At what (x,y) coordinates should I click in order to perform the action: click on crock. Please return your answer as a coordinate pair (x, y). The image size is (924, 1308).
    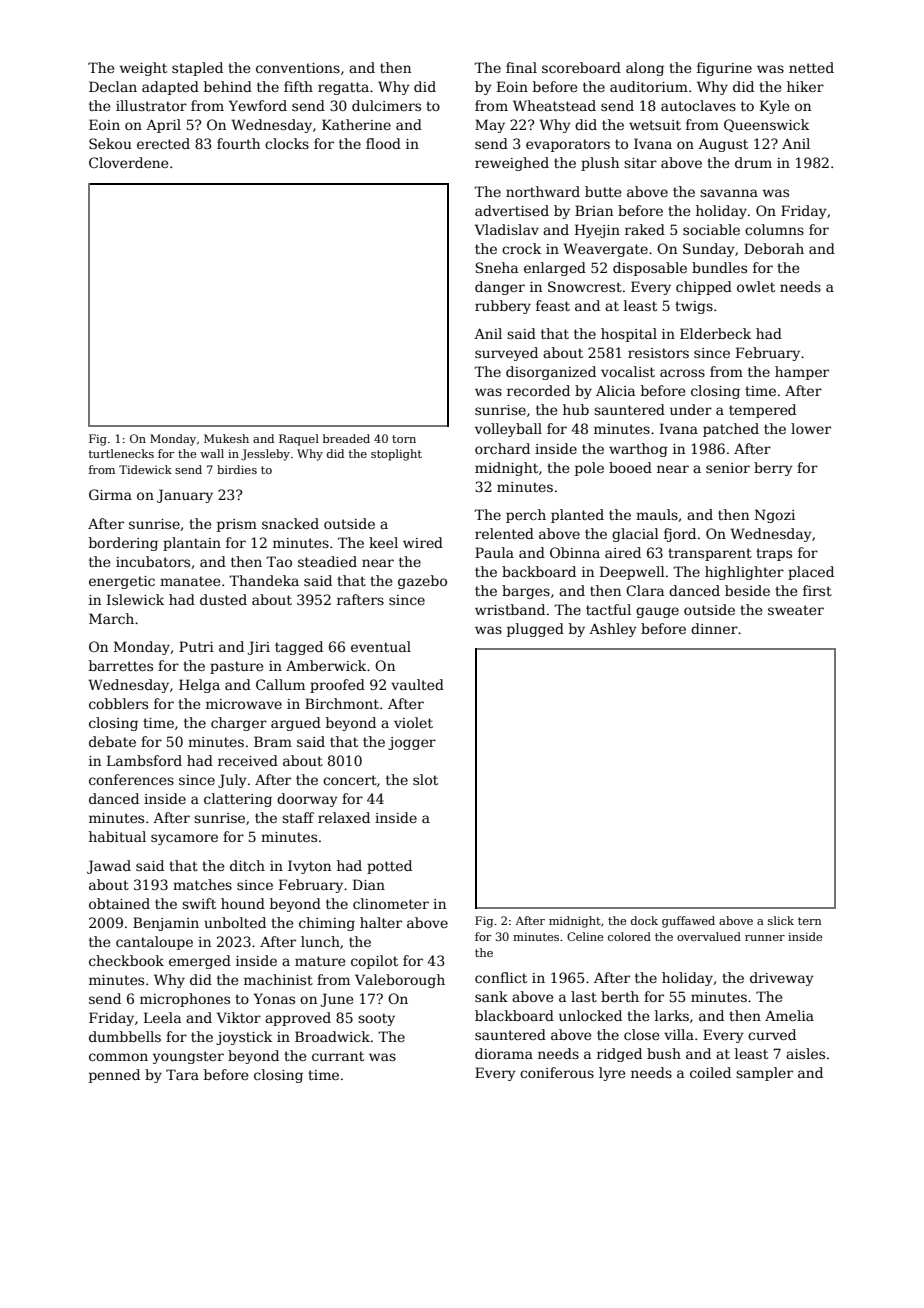
    Looking at the image, I should click on (521, 248).
